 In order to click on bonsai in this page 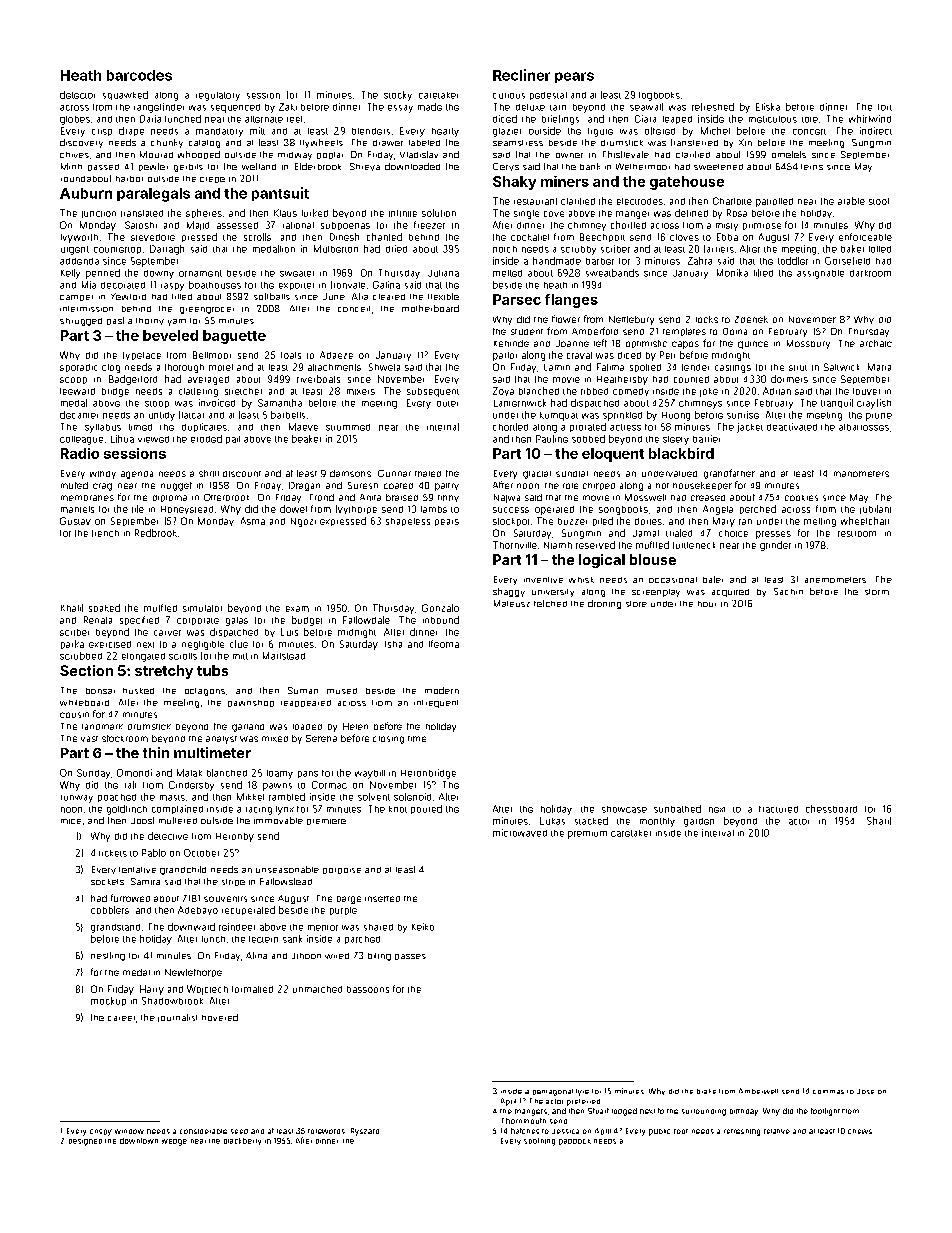, I will do `click(100, 691)`.
